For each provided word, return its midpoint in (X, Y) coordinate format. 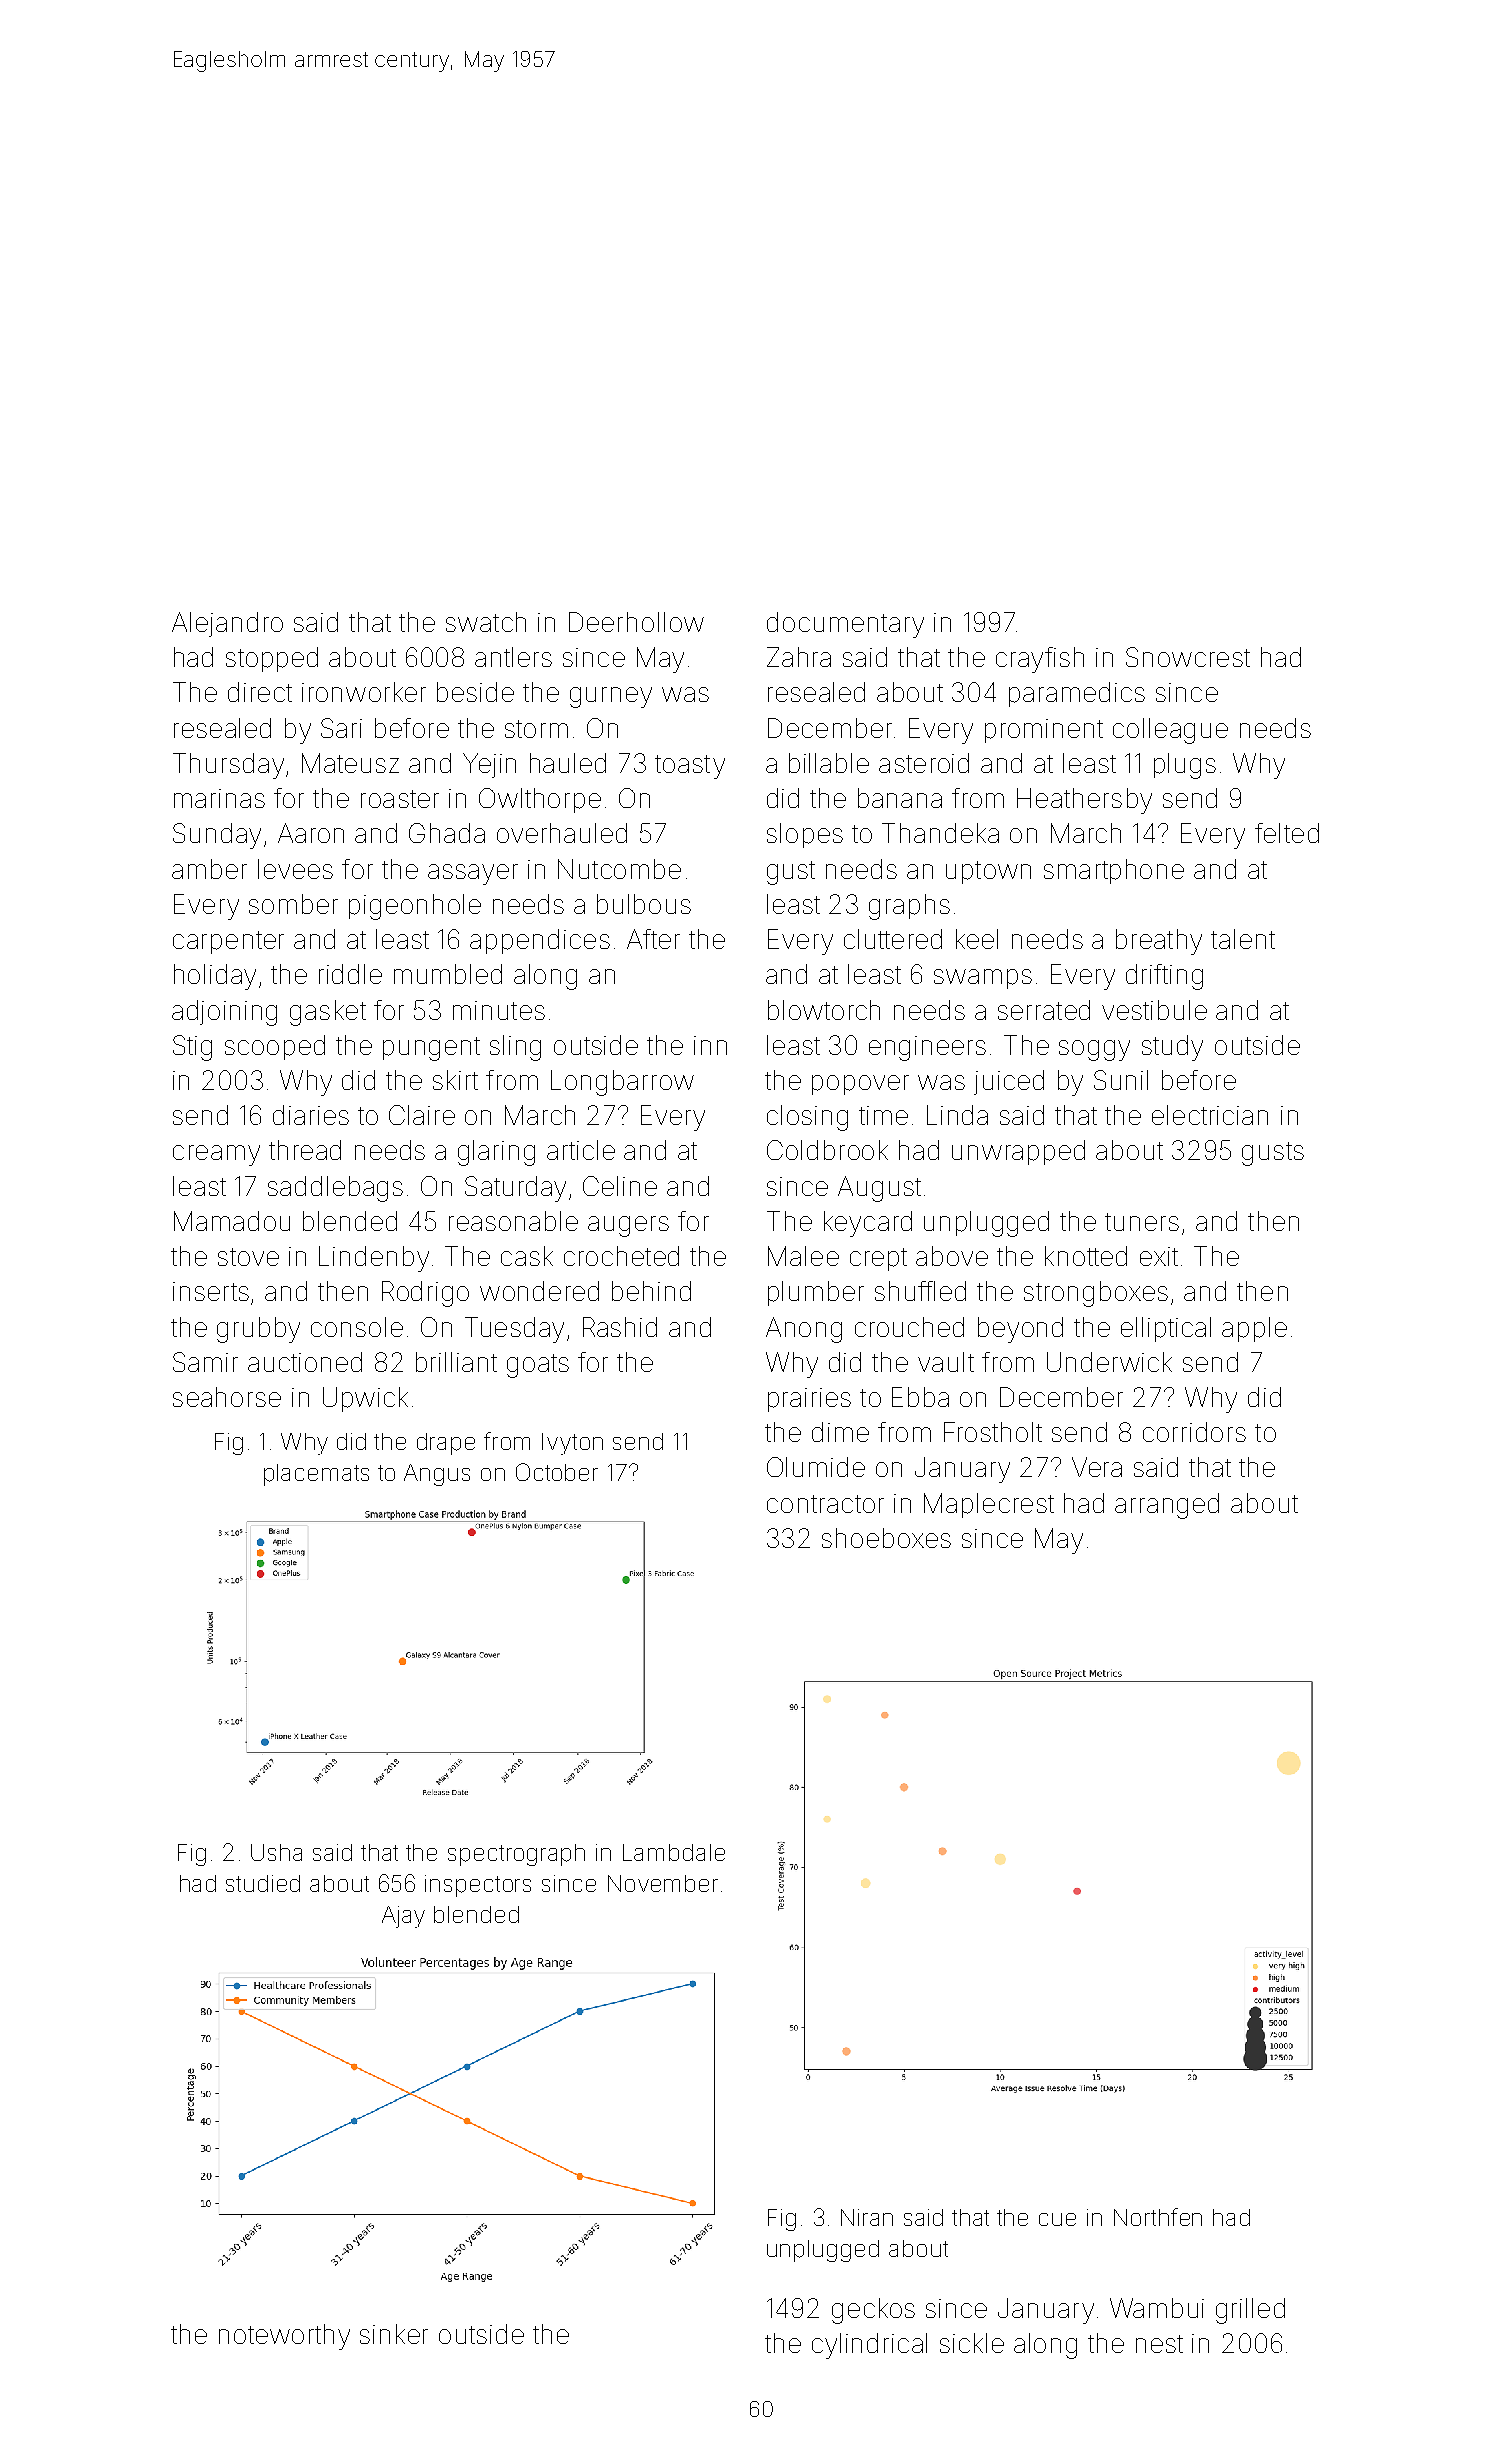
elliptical (1166, 1329)
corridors (1194, 1432)
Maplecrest (989, 1505)
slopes (805, 835)
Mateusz (350, 763)
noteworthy (284, 2337)
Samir (205, 1362)
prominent (1044, 731)
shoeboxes (886, 1538)
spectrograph (516, 1855)
